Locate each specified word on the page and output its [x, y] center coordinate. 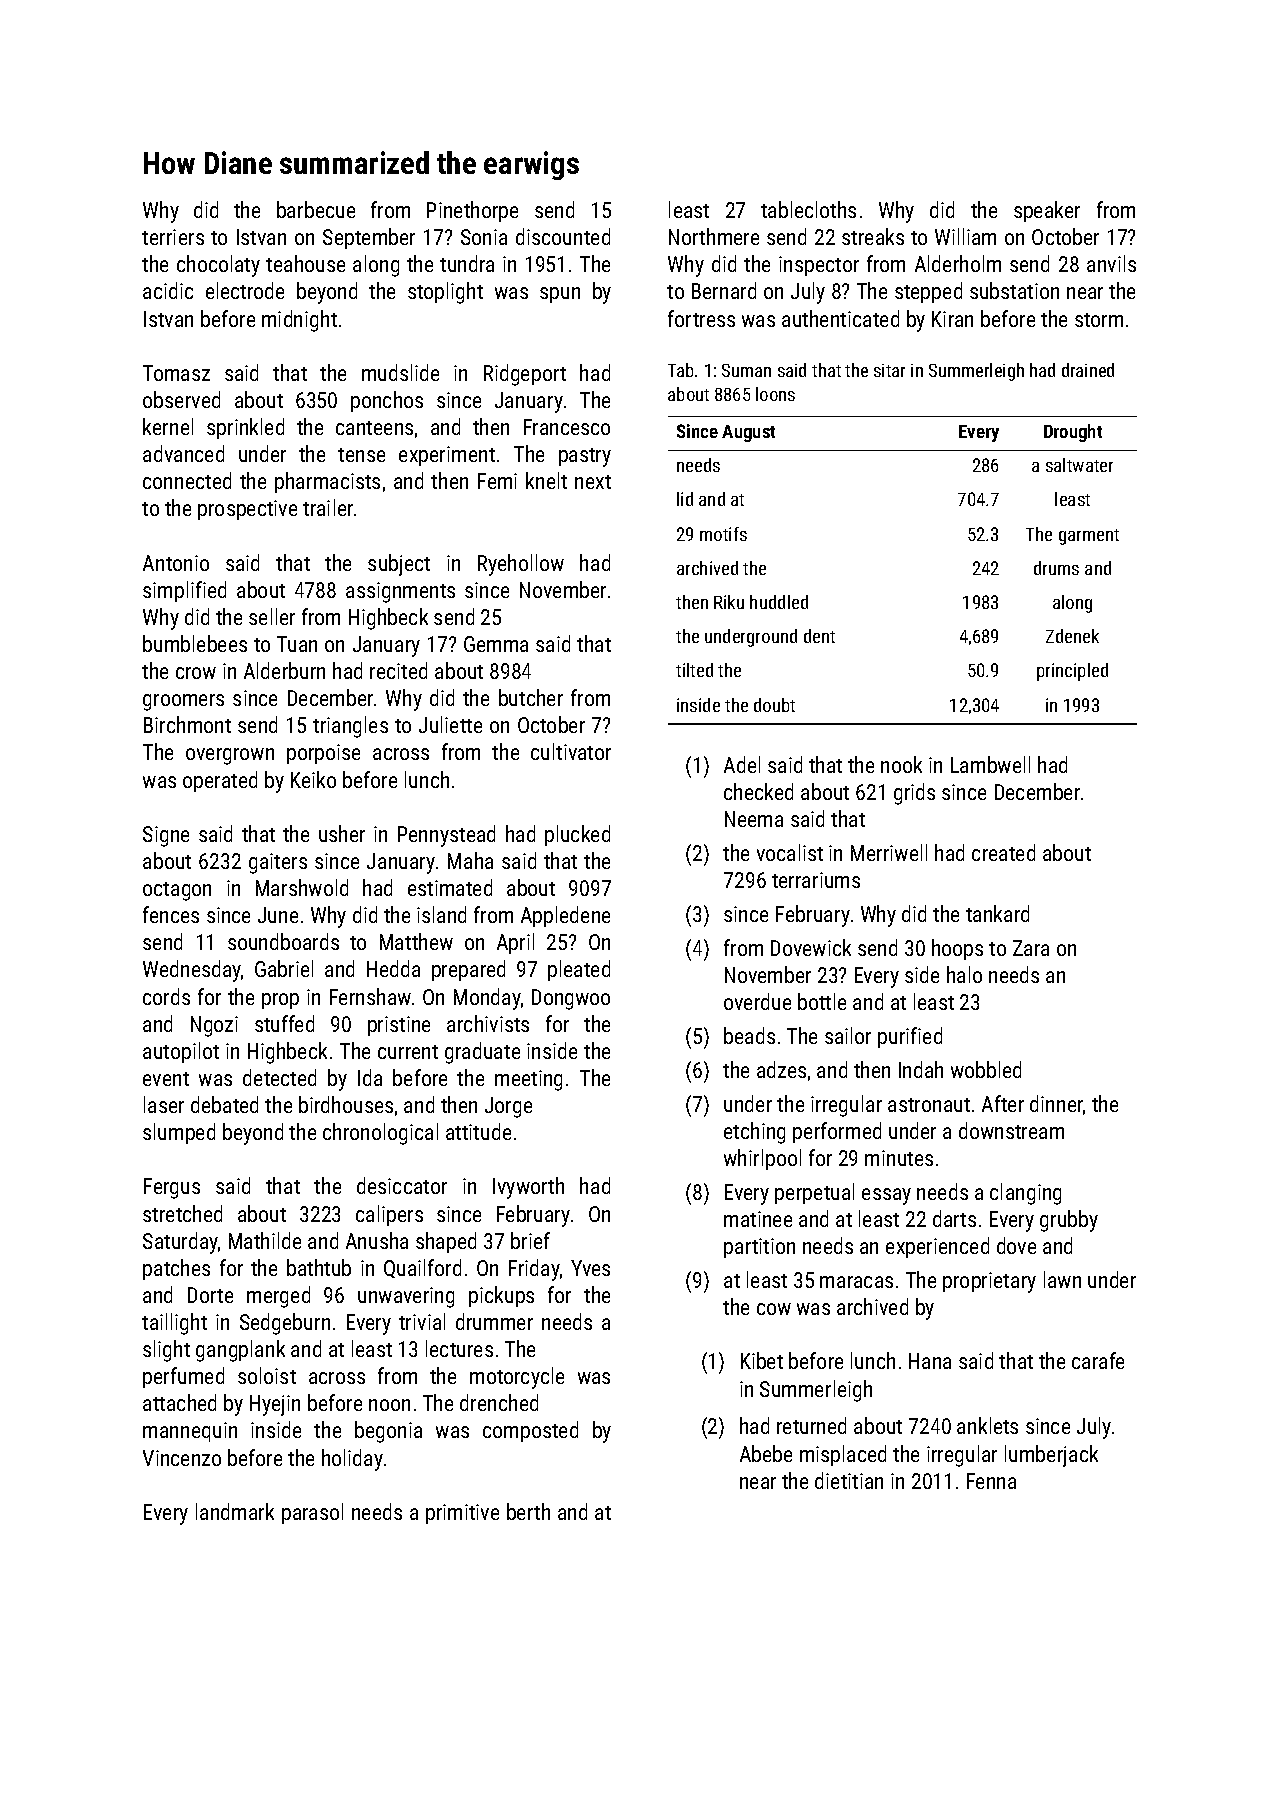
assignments [400, 592]
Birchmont [187, 724]
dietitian [849, 1480]
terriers [173, 237]
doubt [774, 705]
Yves [590, 1268]
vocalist [790, 852]
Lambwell [990, 764]
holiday [352, 1460]
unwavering [406, 1297]
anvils [1111, 263]
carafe [1098, 1360]
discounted [563, 236]
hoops [957, 949]
